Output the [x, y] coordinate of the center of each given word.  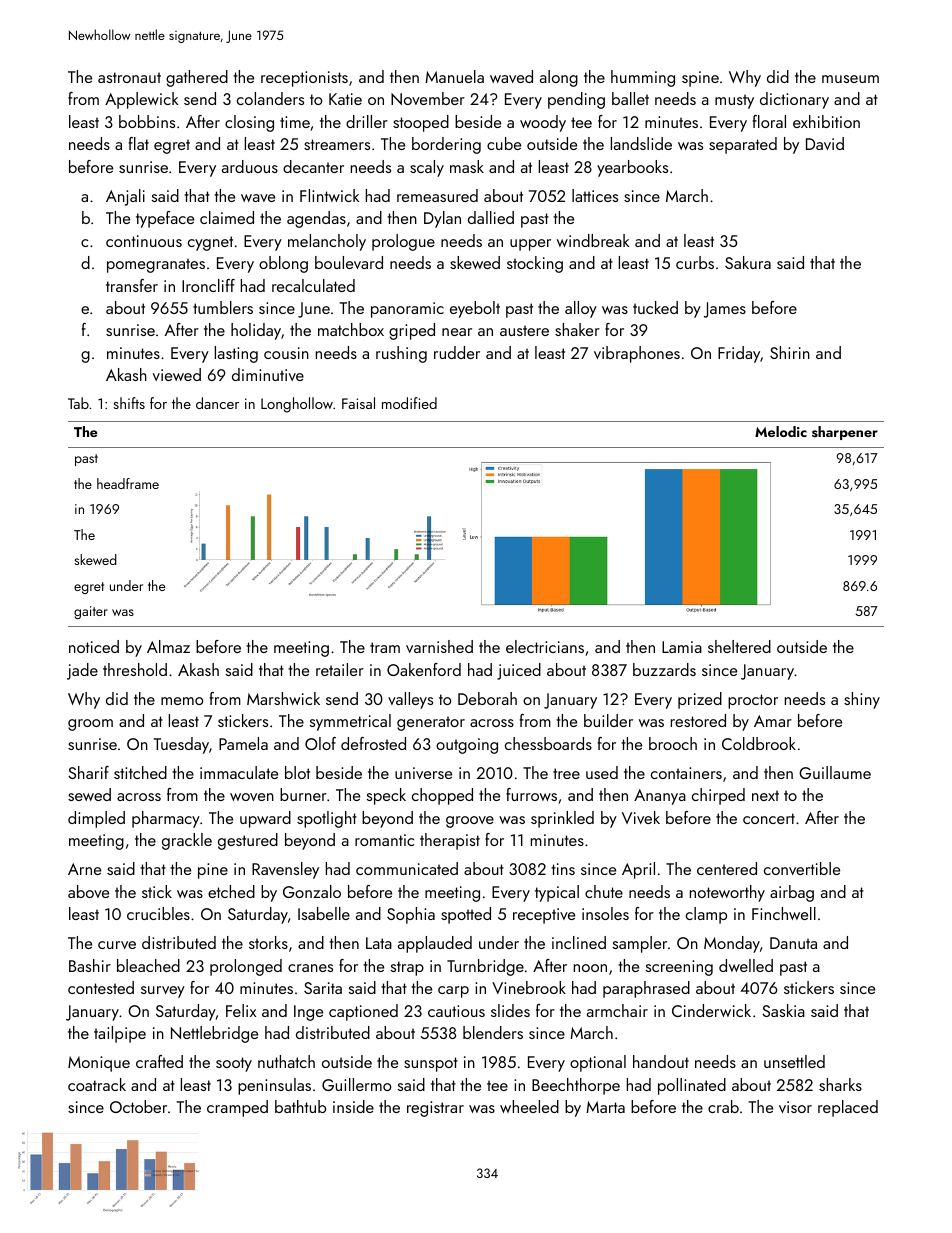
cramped [237, 1108]
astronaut [129, 77]
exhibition [826, 121]
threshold [135, 669]
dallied [491, 217]
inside [353, 1106]
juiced [519, 671]
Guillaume [835, 772]
